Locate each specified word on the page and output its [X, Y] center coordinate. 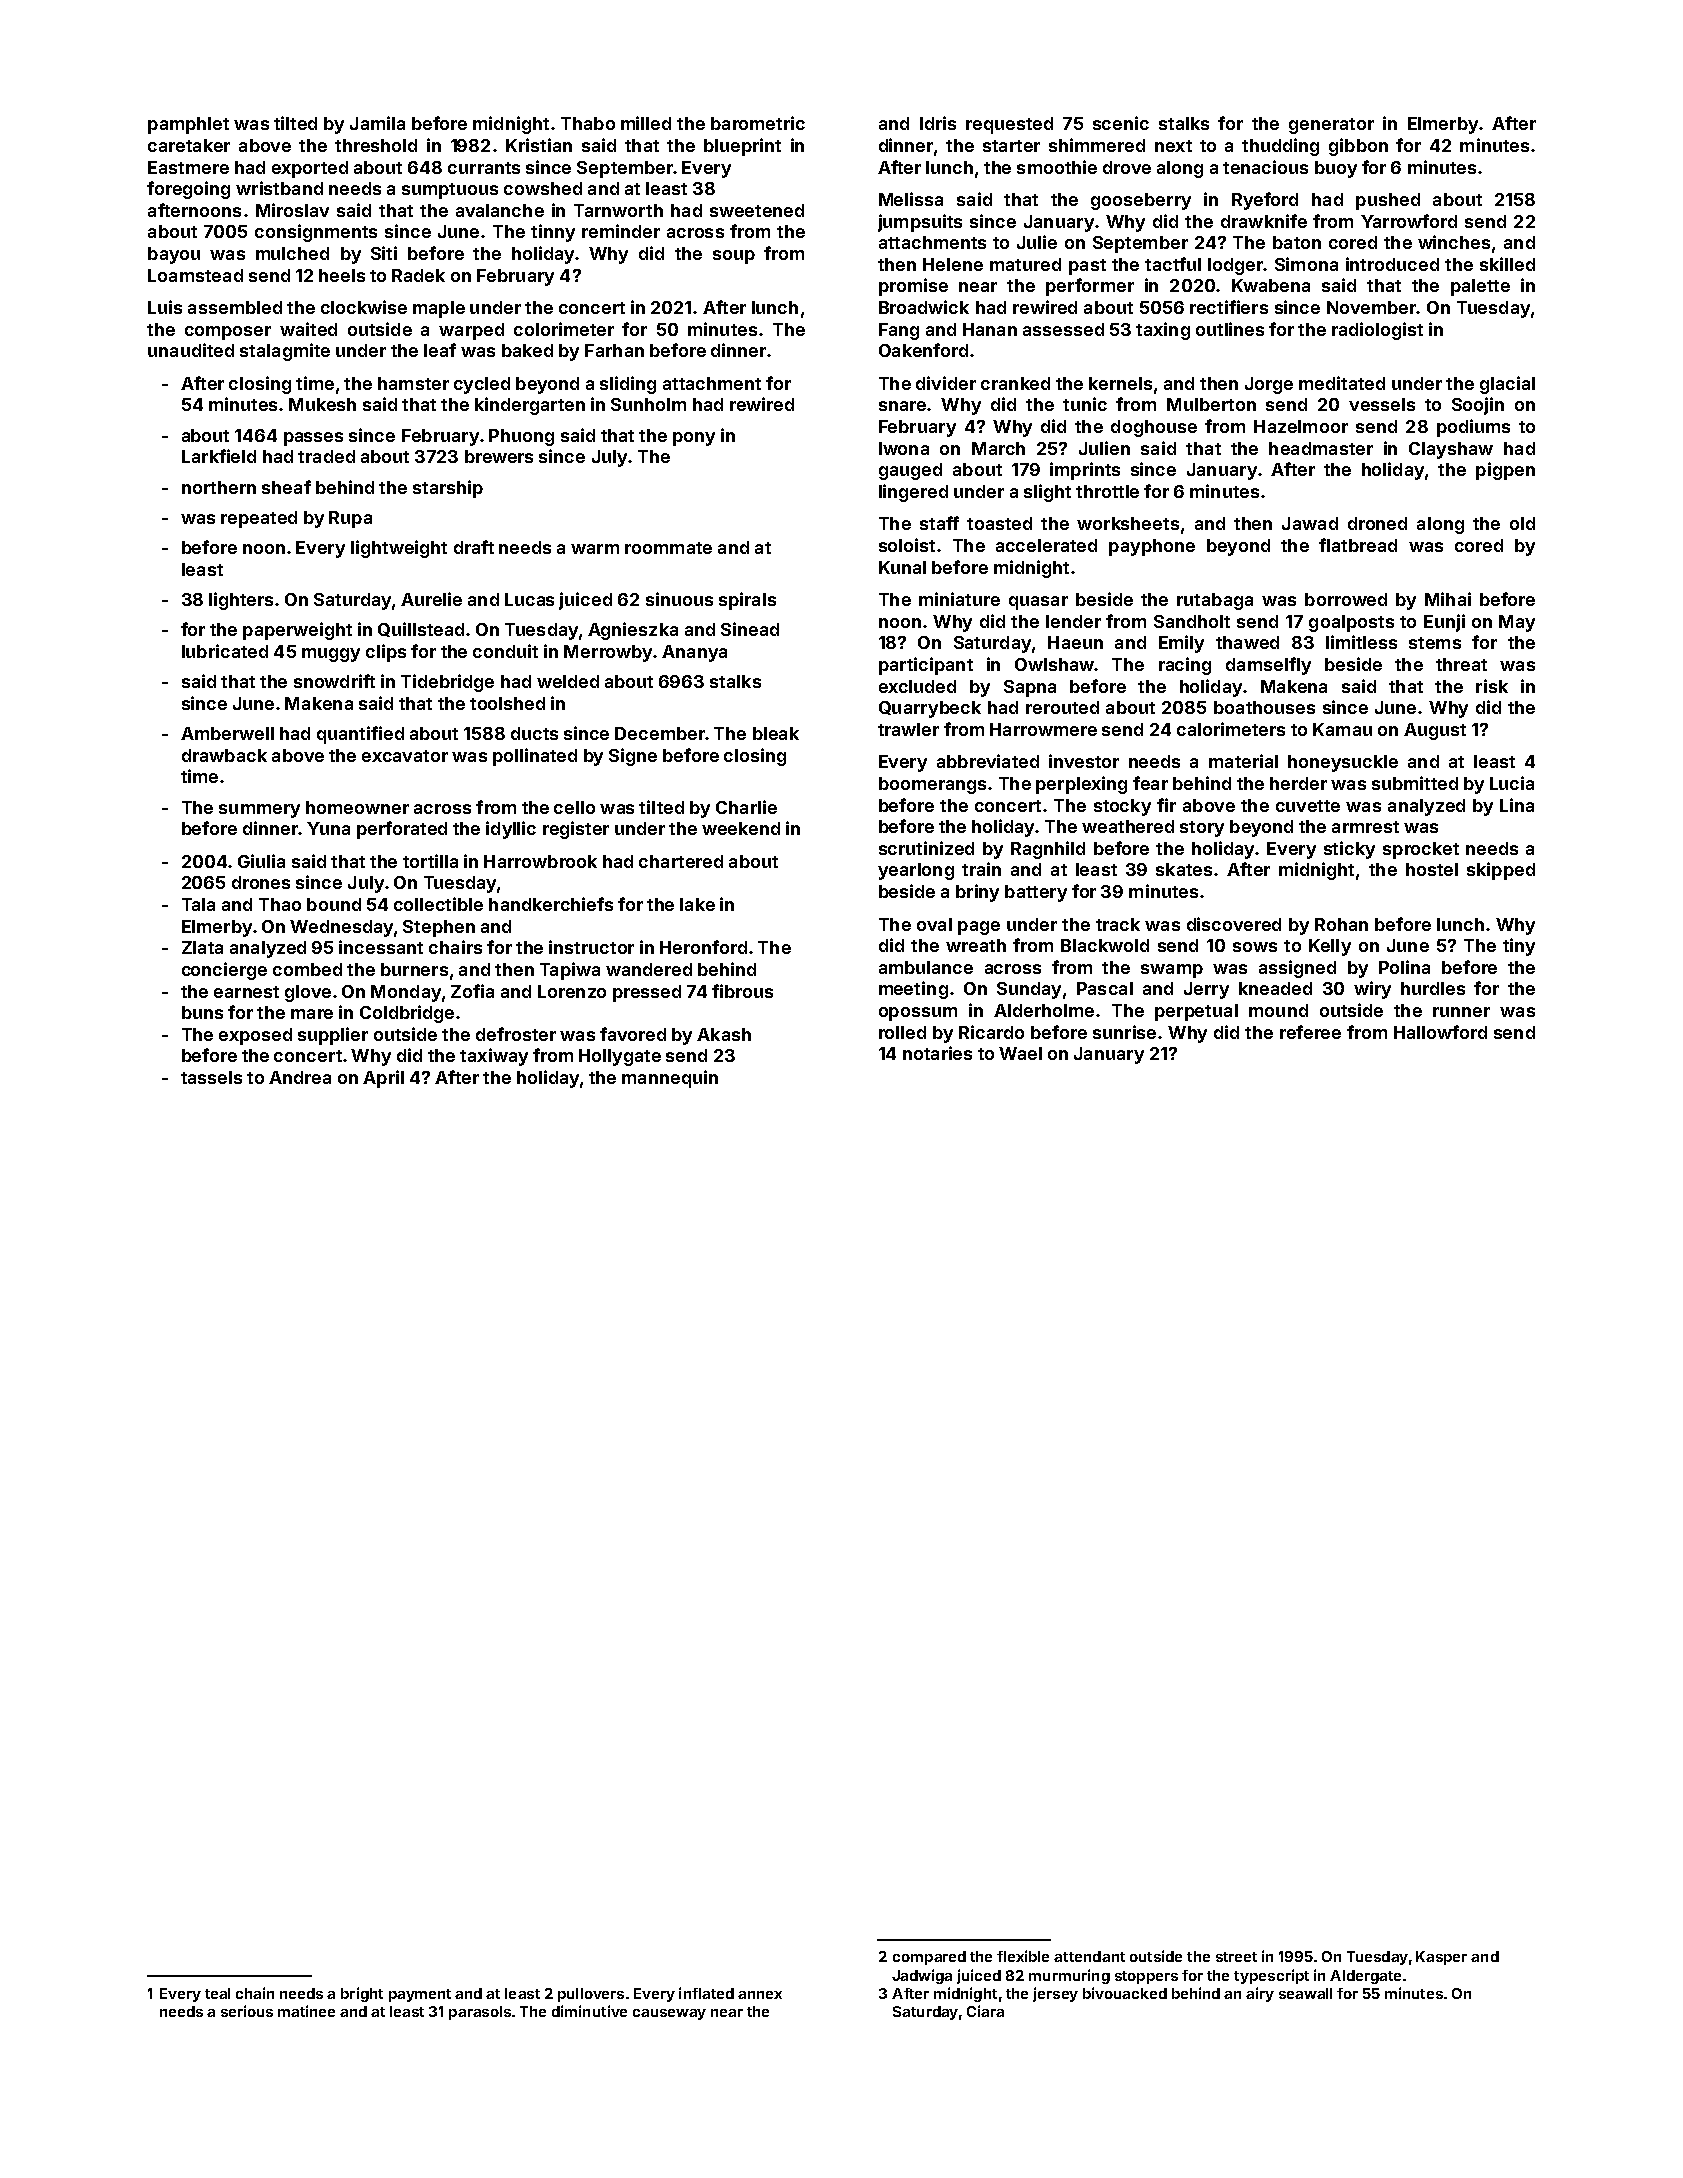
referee [1310, 1032]
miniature [959, 599]
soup [734, 257]
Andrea [300, 1077]
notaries [937, 1053]
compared [929, 1958]
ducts [534, 733]
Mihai [1448, 599]
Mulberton [1211, 404]
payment [420, 1995]
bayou [174, 255]
